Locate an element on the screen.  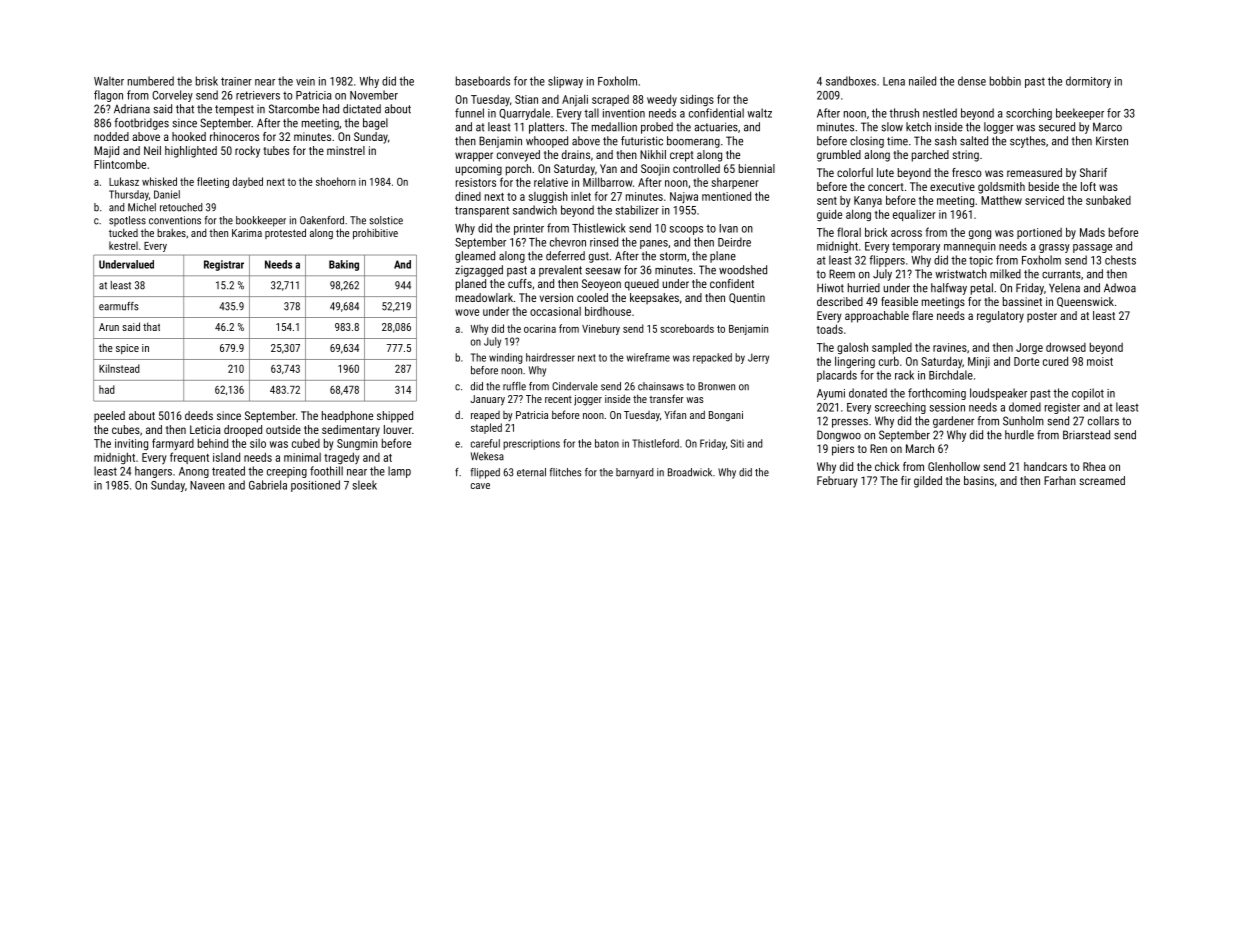
currants is located at coordinates (1061, 274).
